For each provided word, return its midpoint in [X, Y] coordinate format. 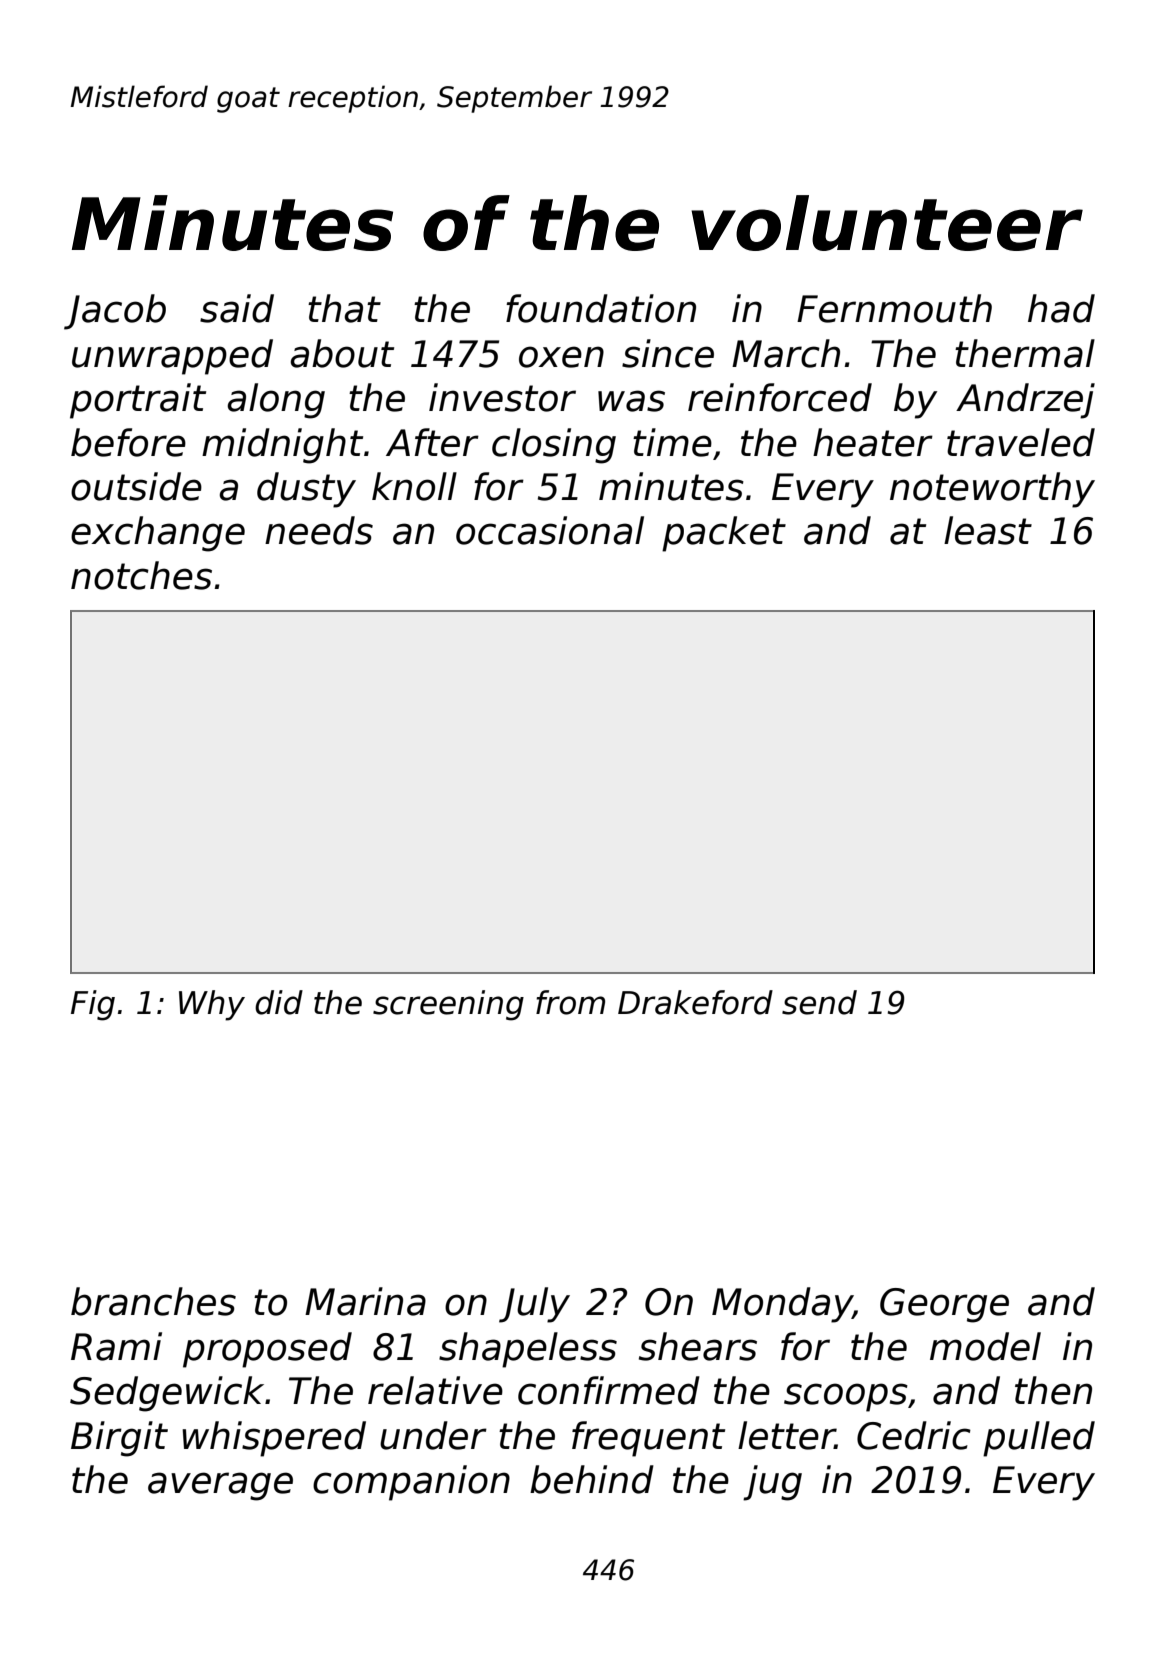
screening [448, 1005]
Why [212, 1005]
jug [772, 1483]
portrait [138, 401]
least [988, 530]
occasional [550, 530]
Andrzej [1025, 401]
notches [141, 575]
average [220, 1486]
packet [724, 534]
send [819, 1002]
